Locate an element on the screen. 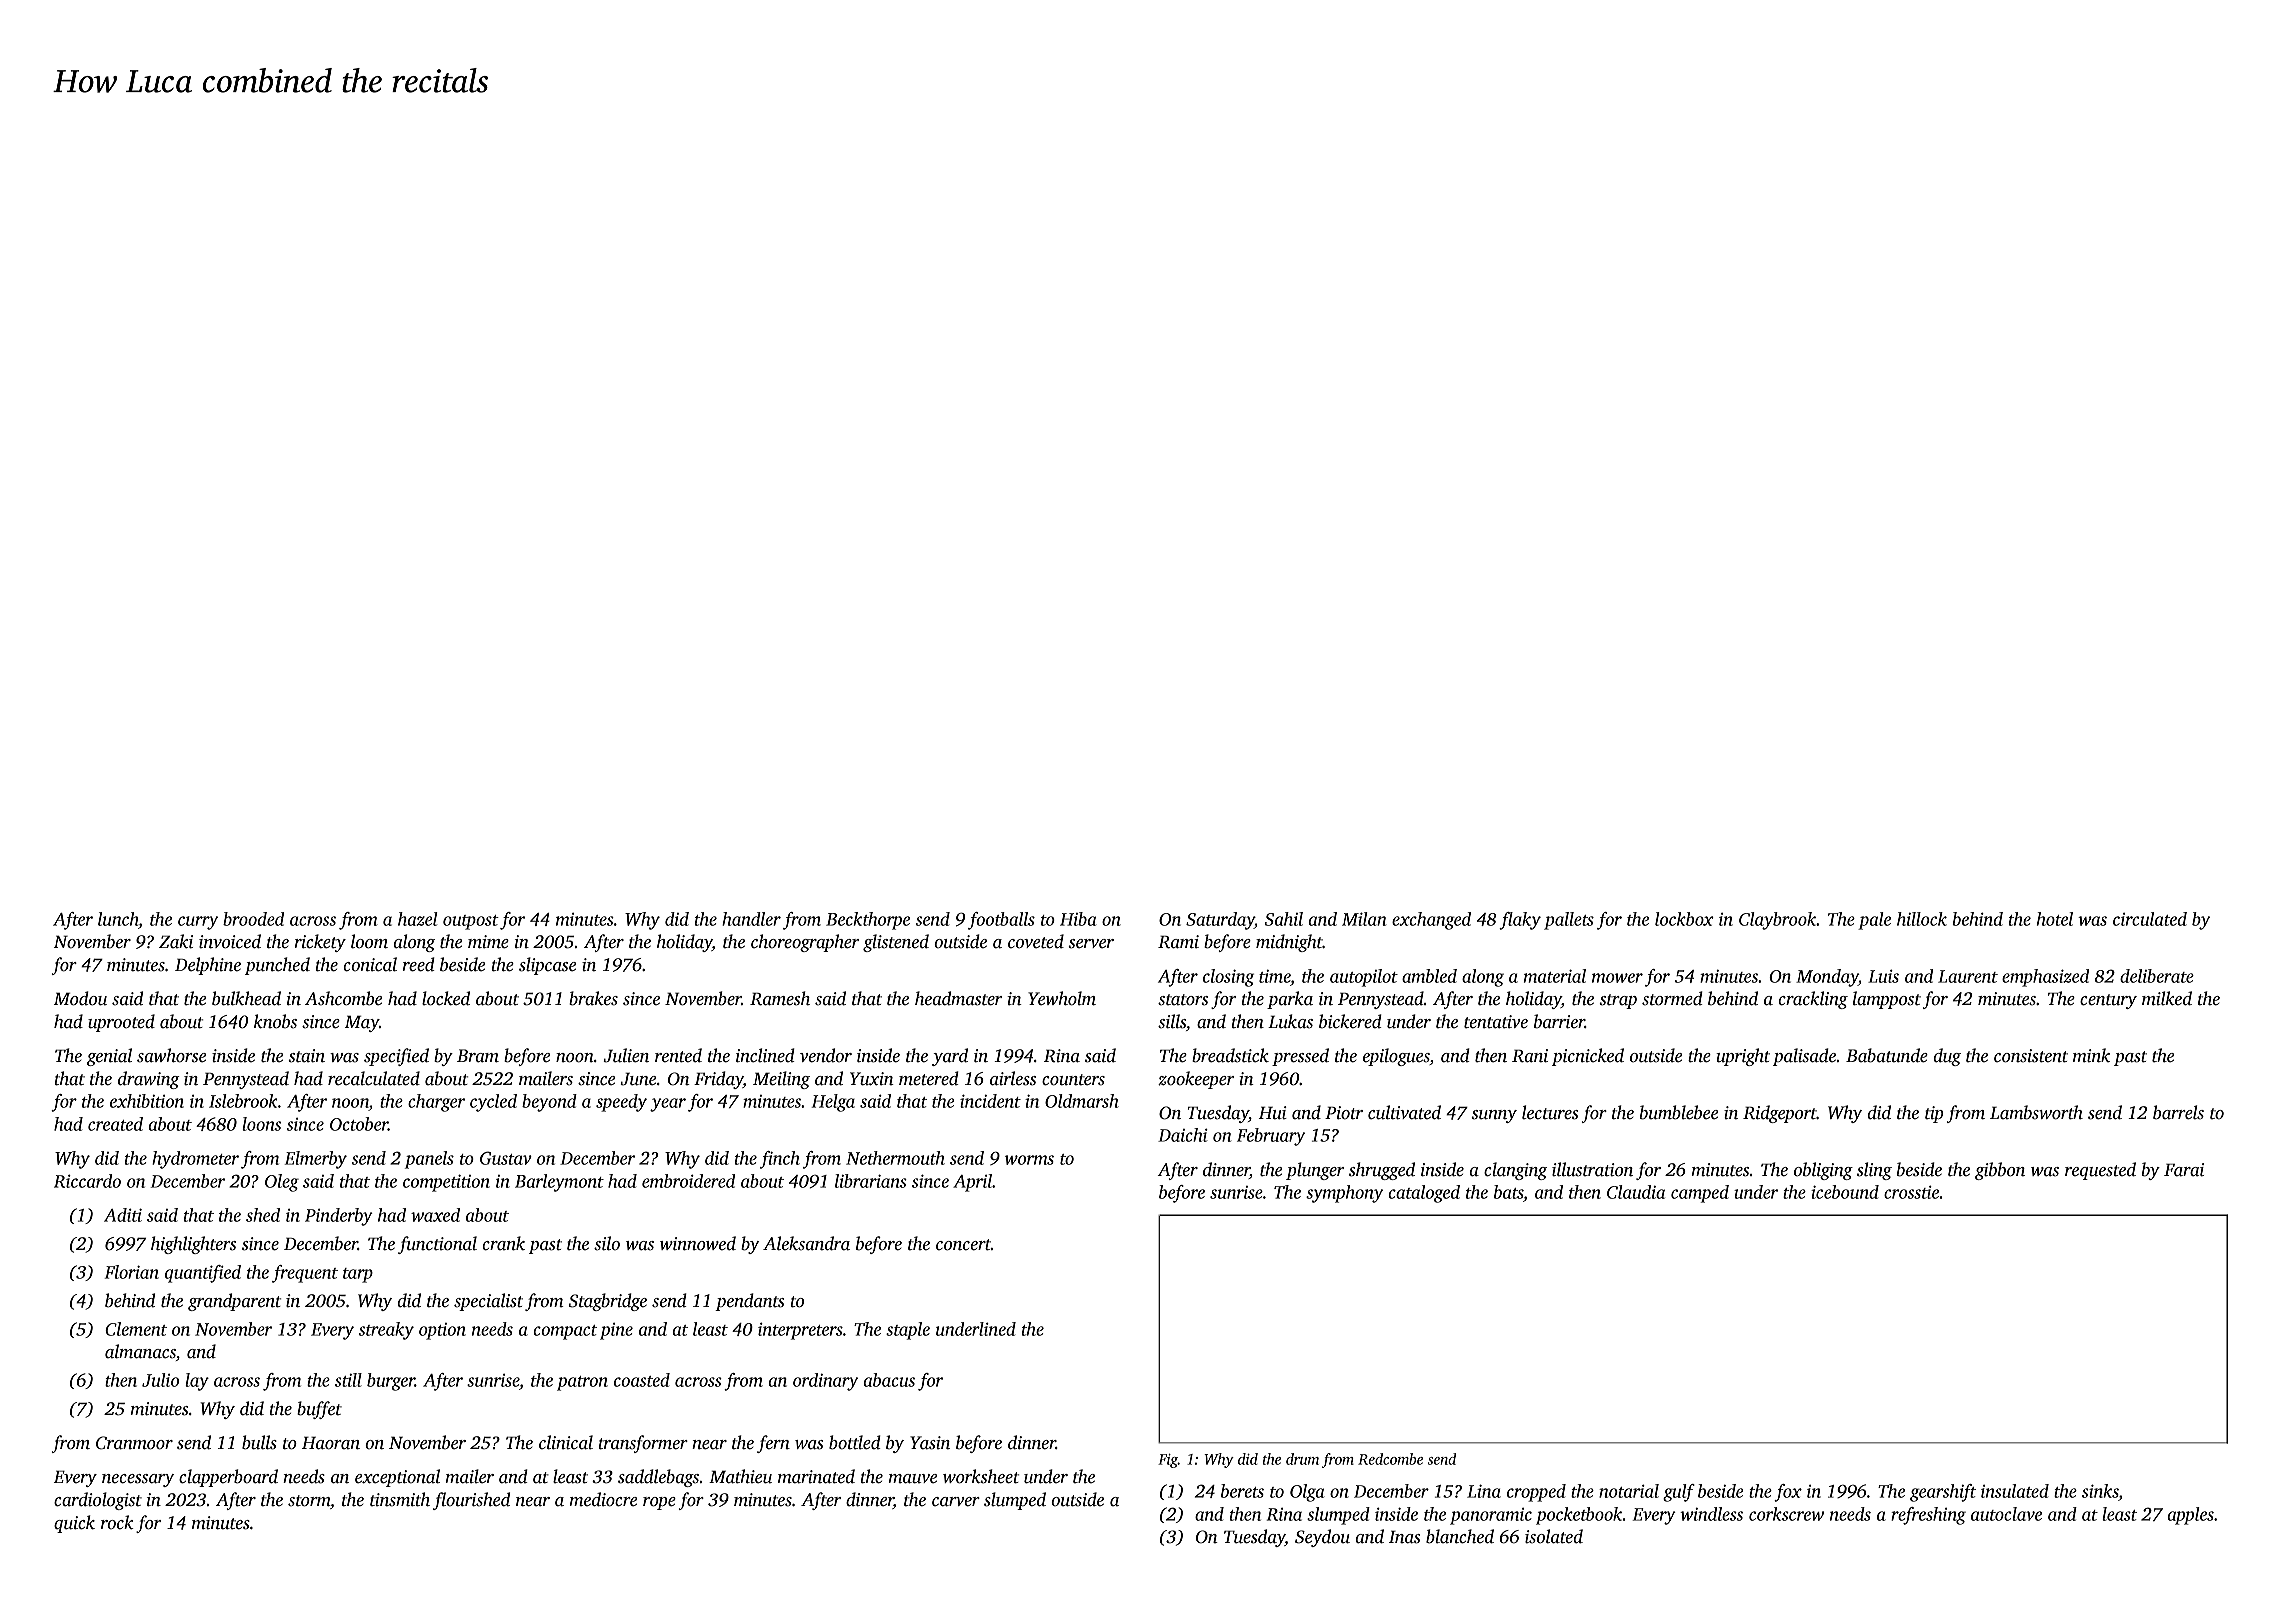 The image size is (2282, 1614). knobs is located at coordinates (275, 1021).
